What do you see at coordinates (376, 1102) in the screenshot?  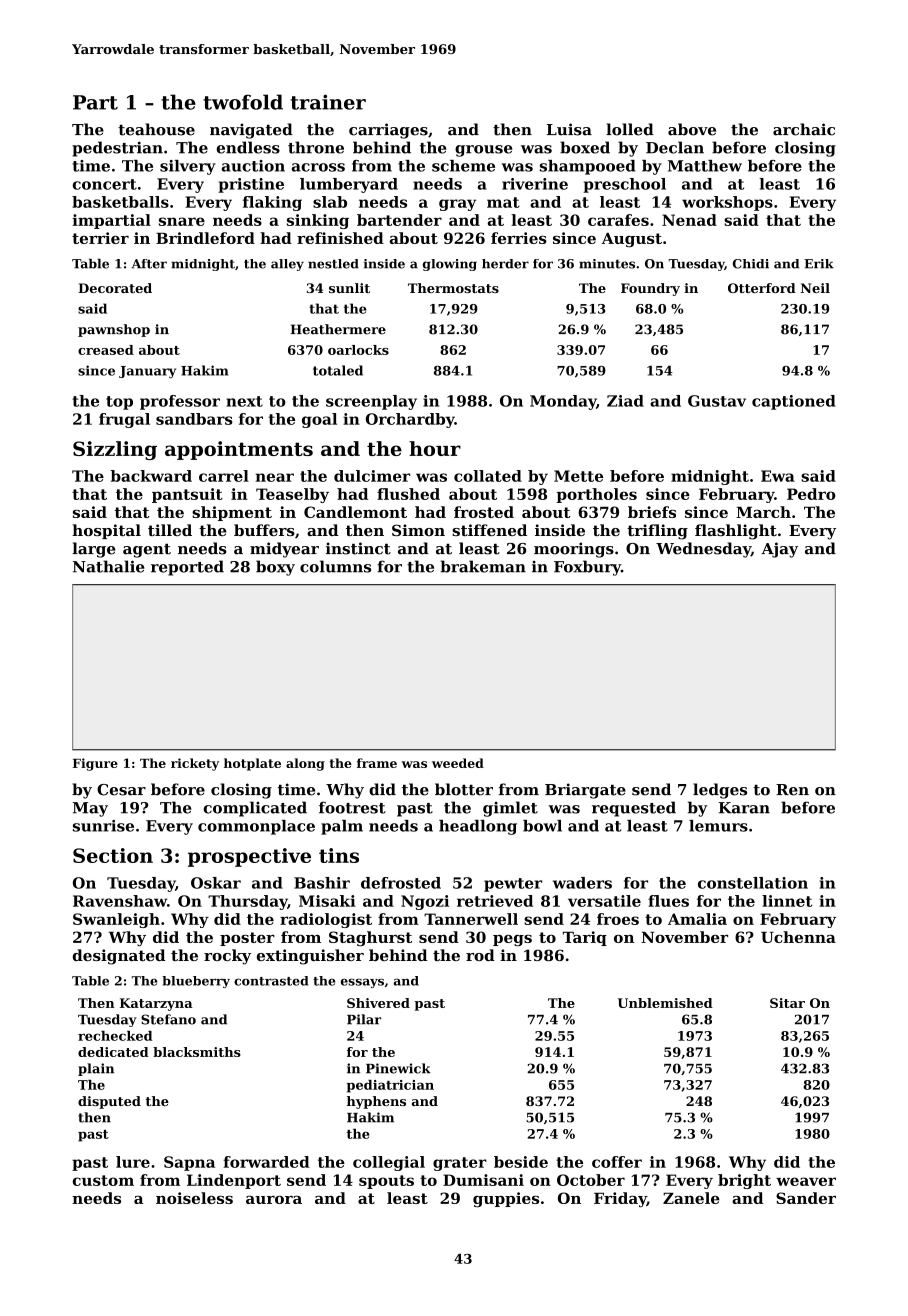 I see `hyphens` at bounding box center [376, 1102].
